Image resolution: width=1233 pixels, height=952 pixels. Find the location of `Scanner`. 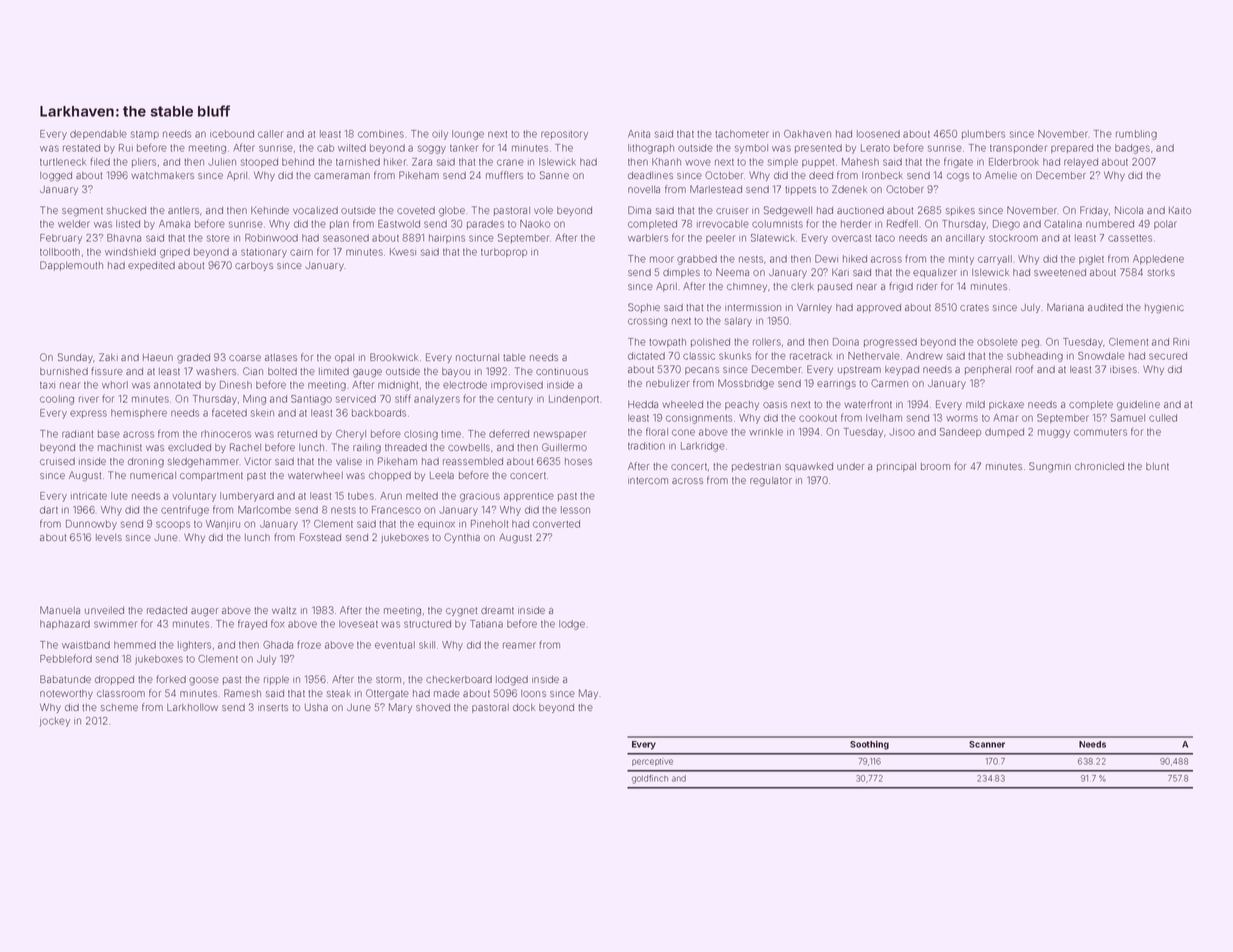

Scanner is located at coordinates (987, 744).
